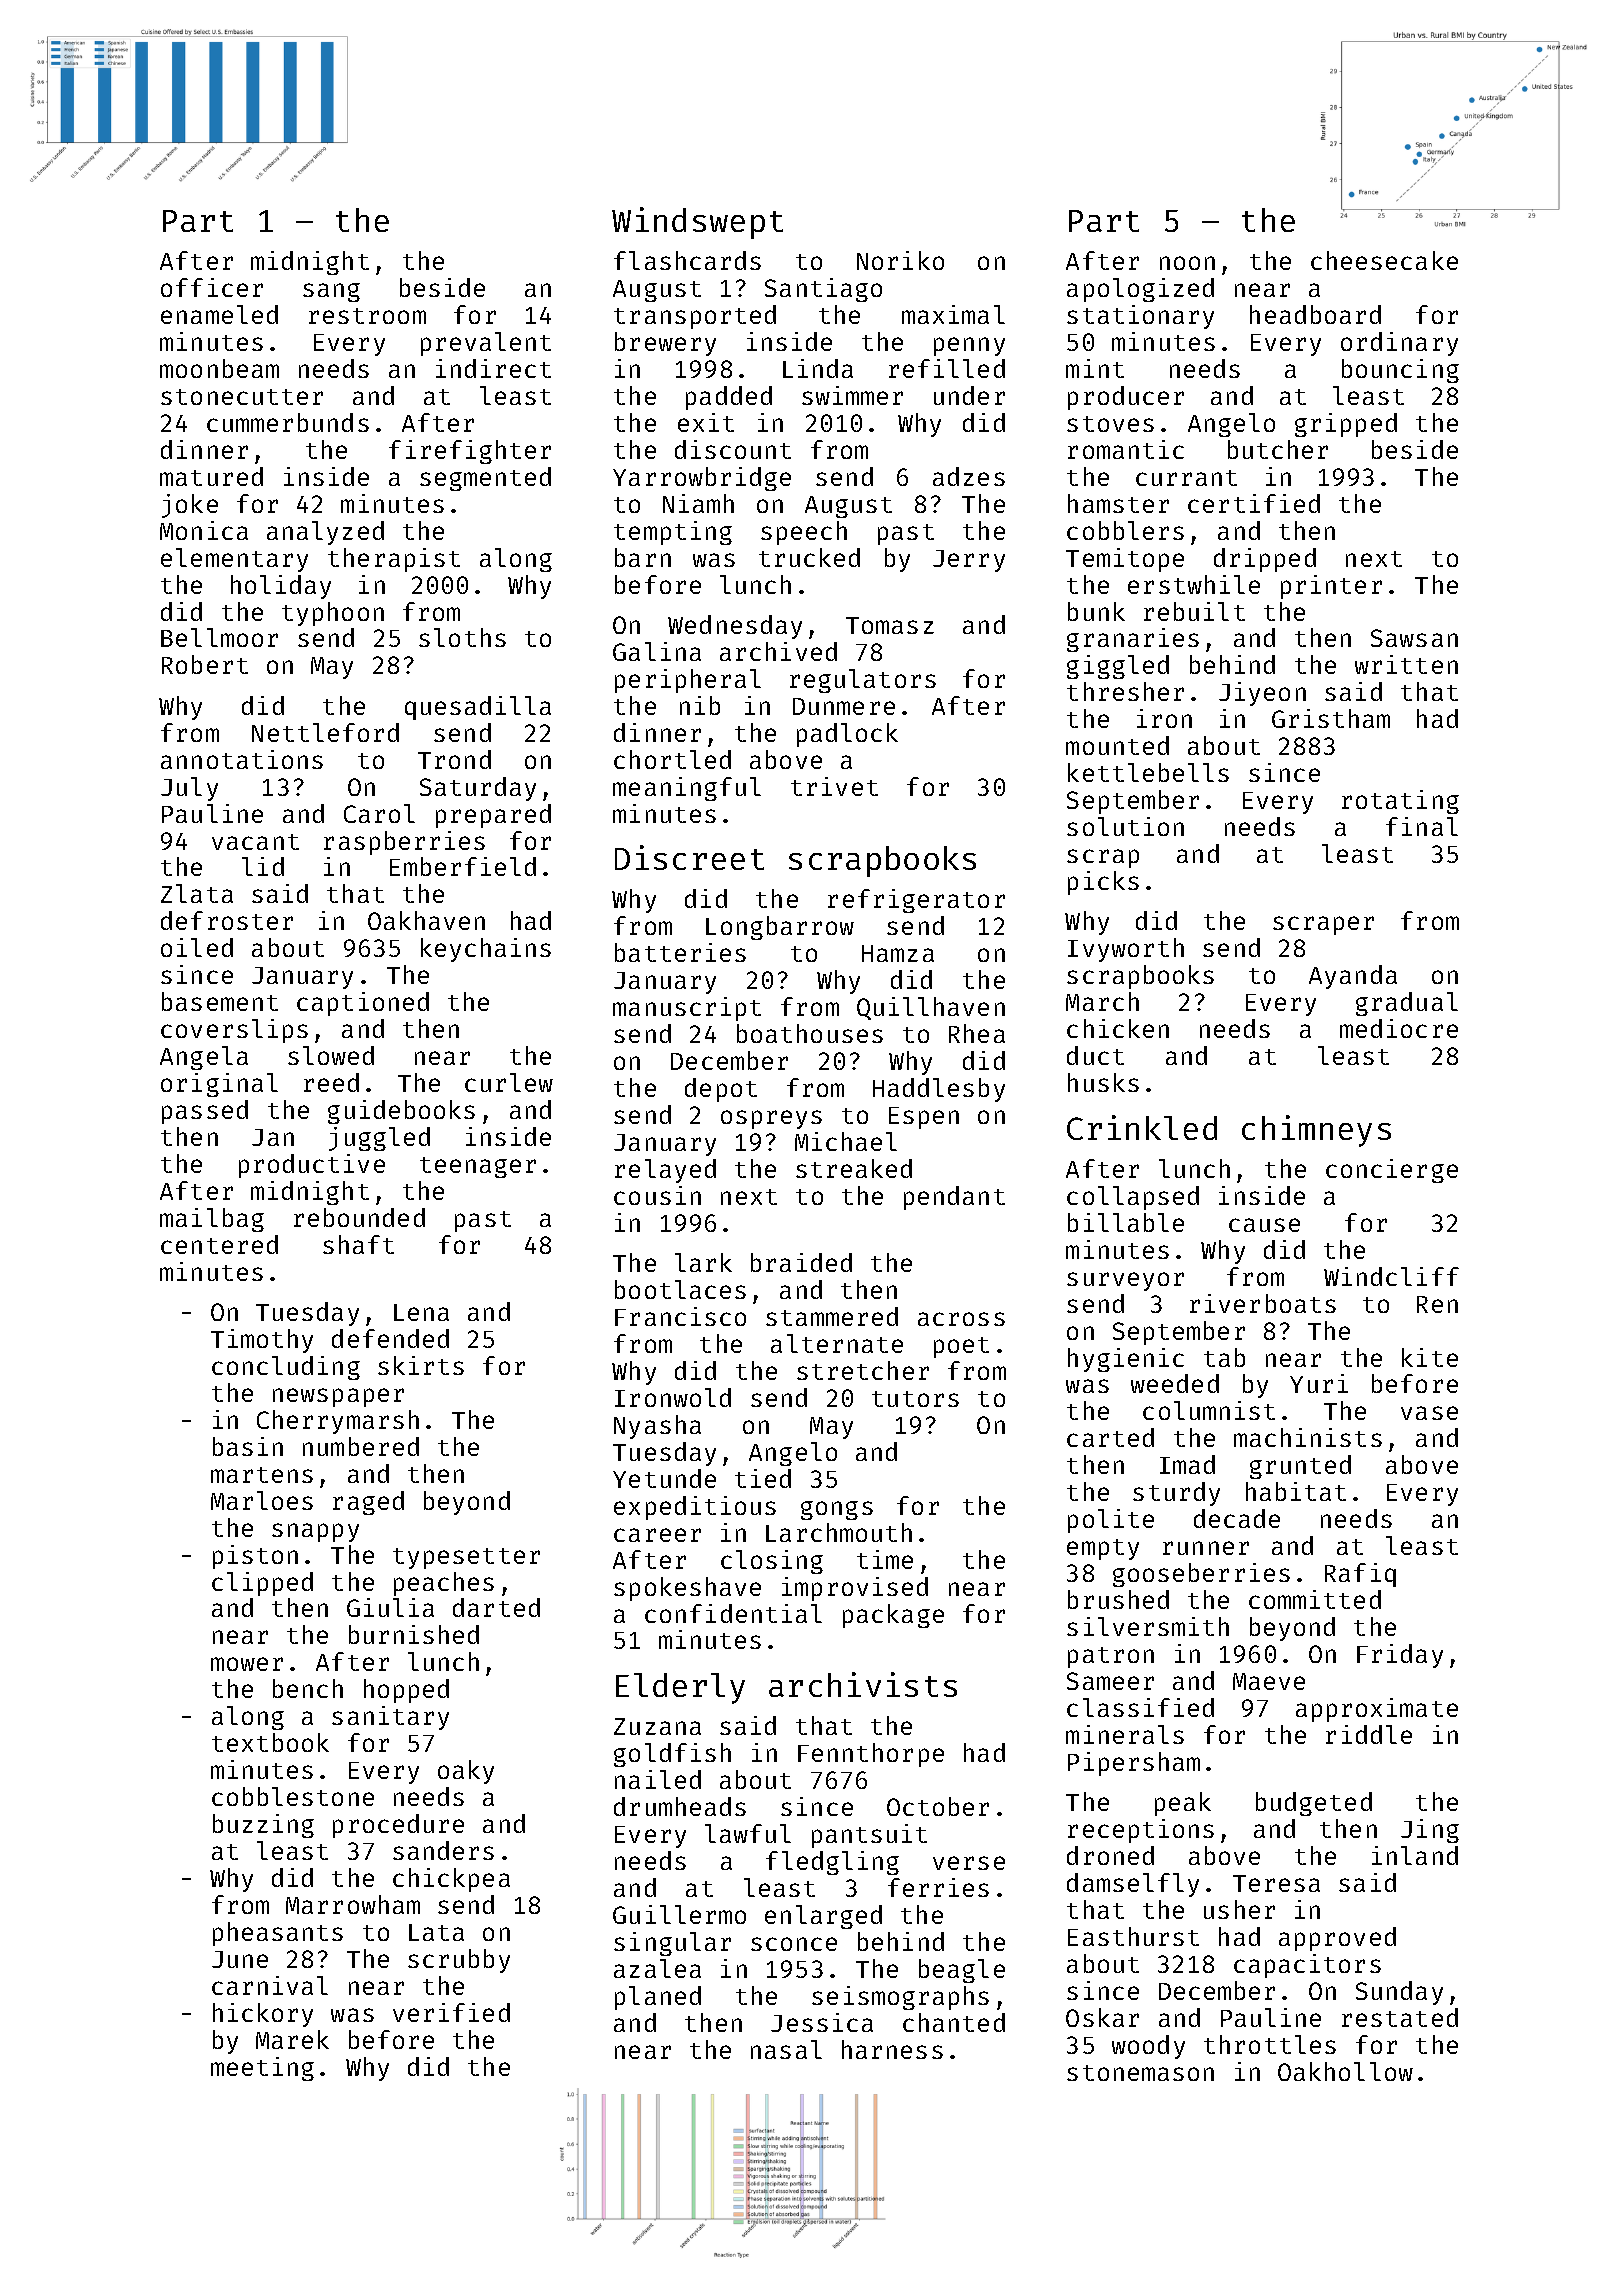 The height and width of the screenshot is (2292, 1620). Describe the element at coordinates (212, 287) in the screenshot. I see `officer` at that location.
